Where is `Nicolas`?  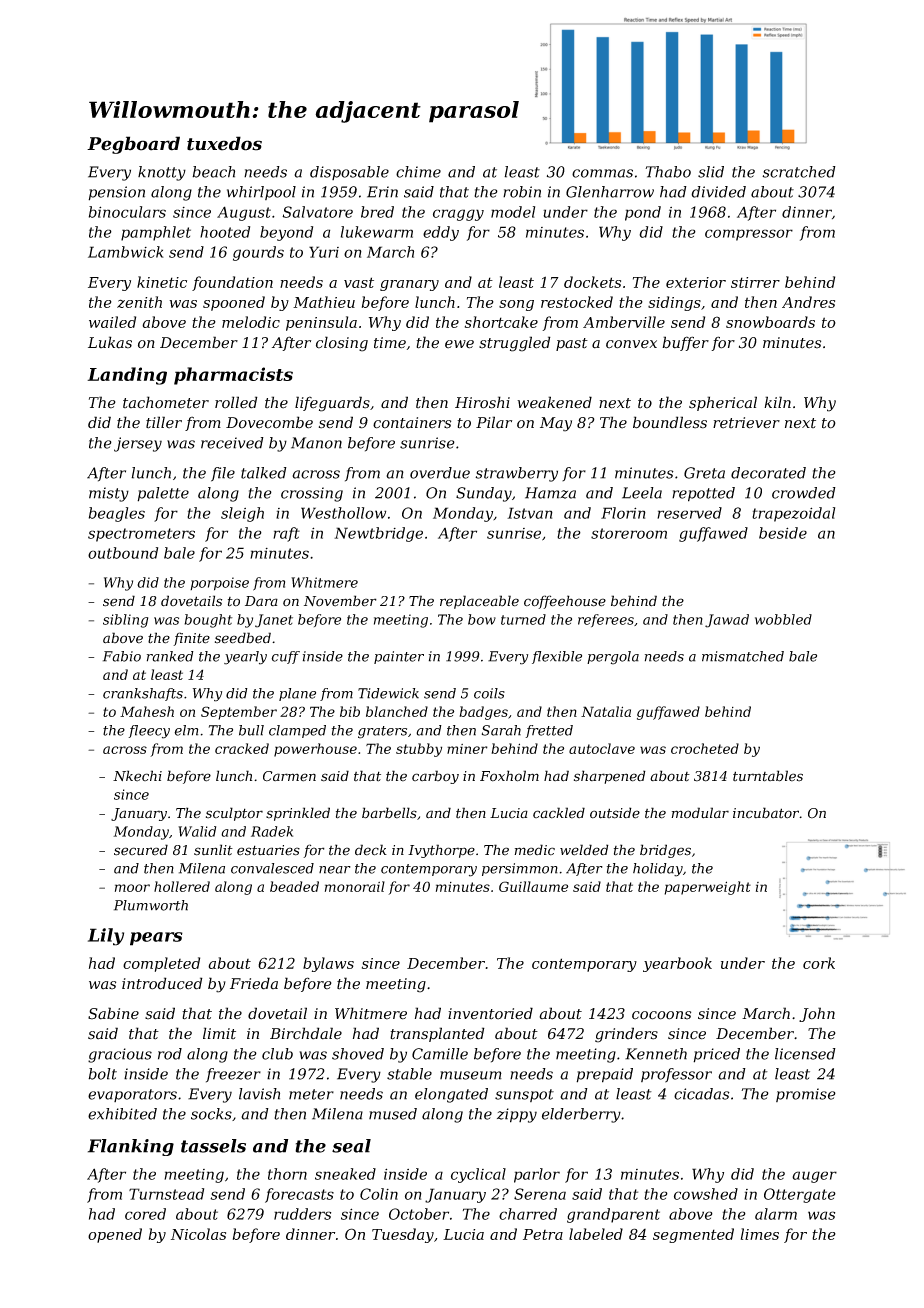 Nicolas is located at coordinates (198, 1234).
